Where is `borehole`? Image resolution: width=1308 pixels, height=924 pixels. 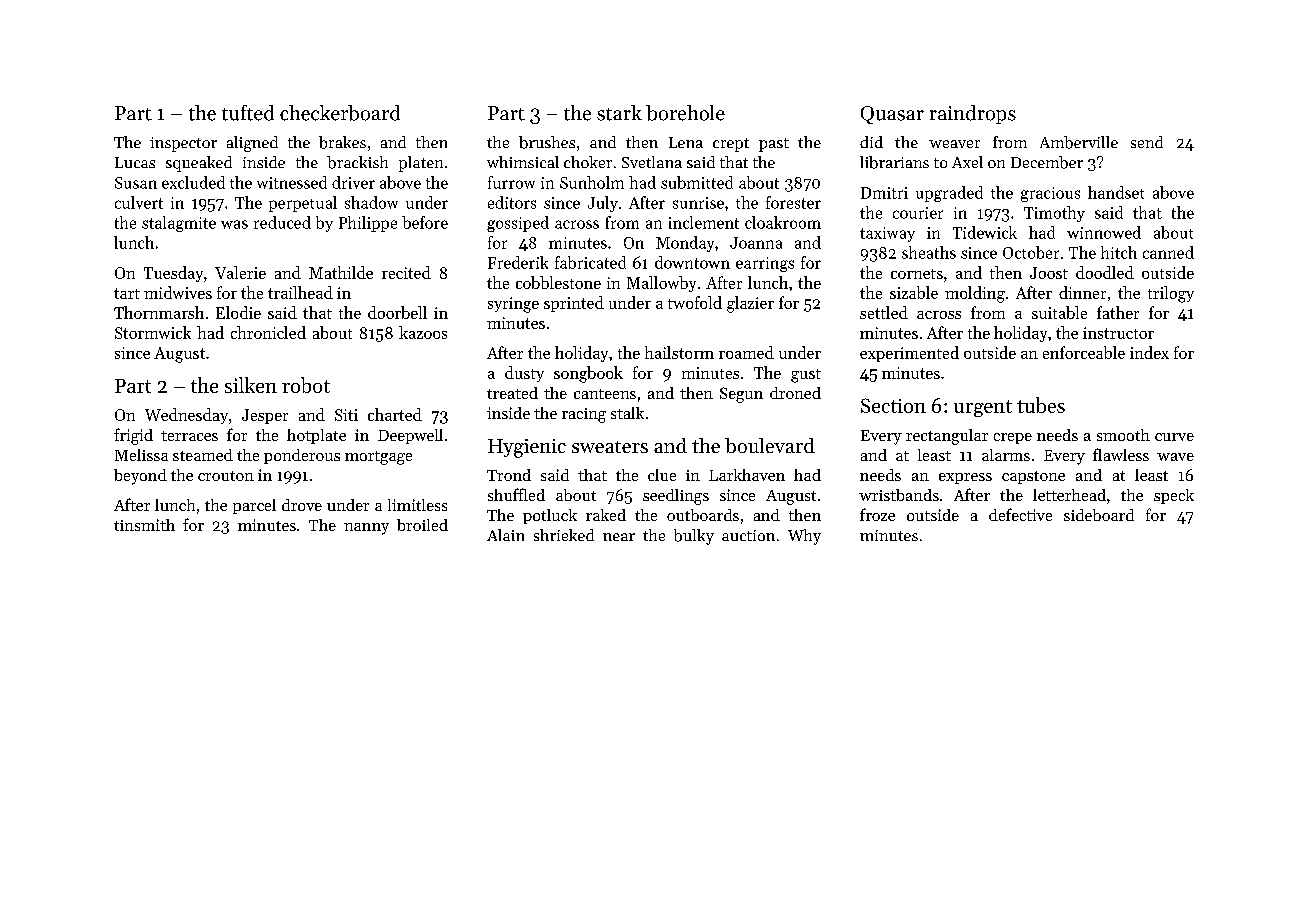
borehole is located at coordinates (685, 113).
